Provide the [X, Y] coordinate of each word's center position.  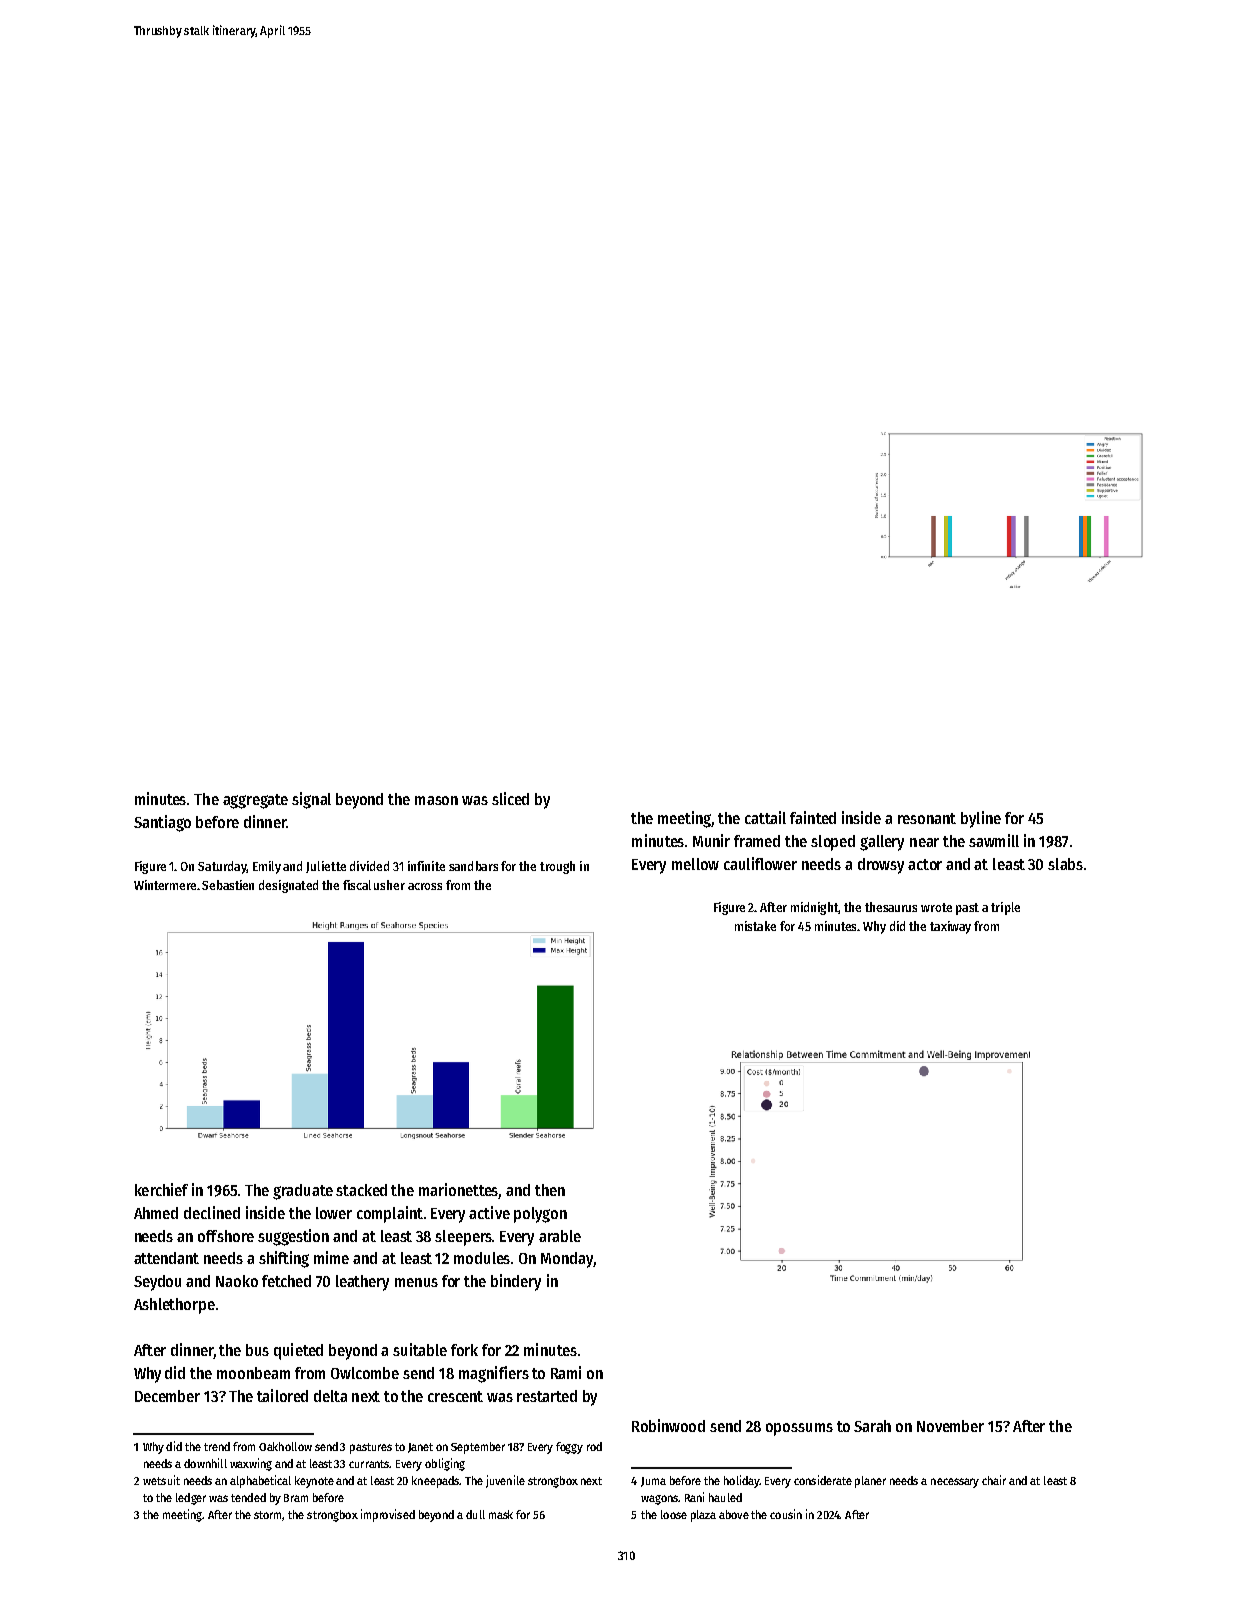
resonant [927, 818]
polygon [540, 1215]
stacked [361, 1190]
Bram [296, 1498]
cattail [765, 817]
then [550, 1190]
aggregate [255, 801]
